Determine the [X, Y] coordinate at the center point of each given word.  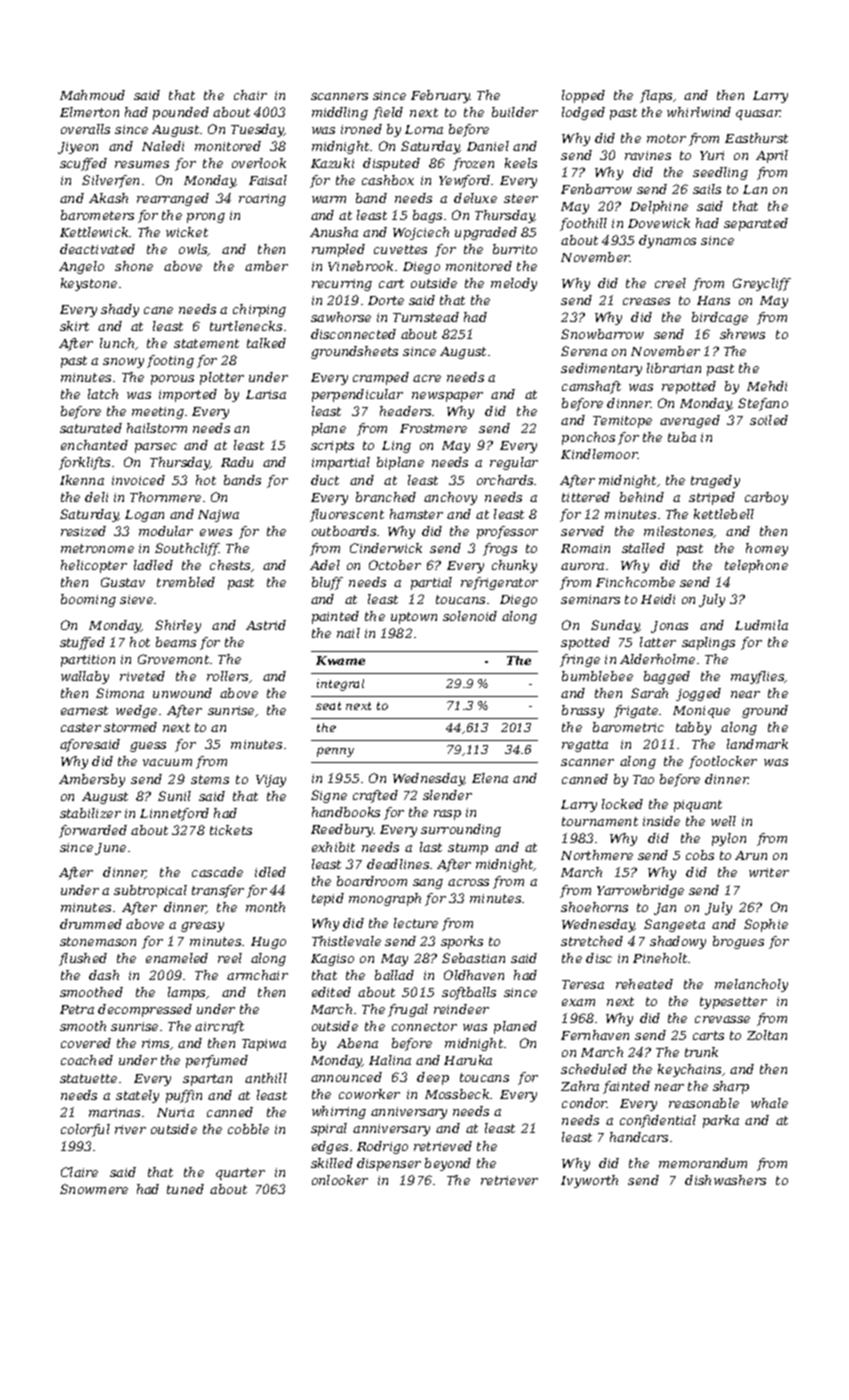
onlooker [340, 1180]
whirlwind [699, 112]
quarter [240, 1174]
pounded [181, 113]
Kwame [340, 660]
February [440, 96]
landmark [757, 744]
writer [769, 872]
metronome [97, 548]
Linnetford [174, 814]
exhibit [333, 847]
